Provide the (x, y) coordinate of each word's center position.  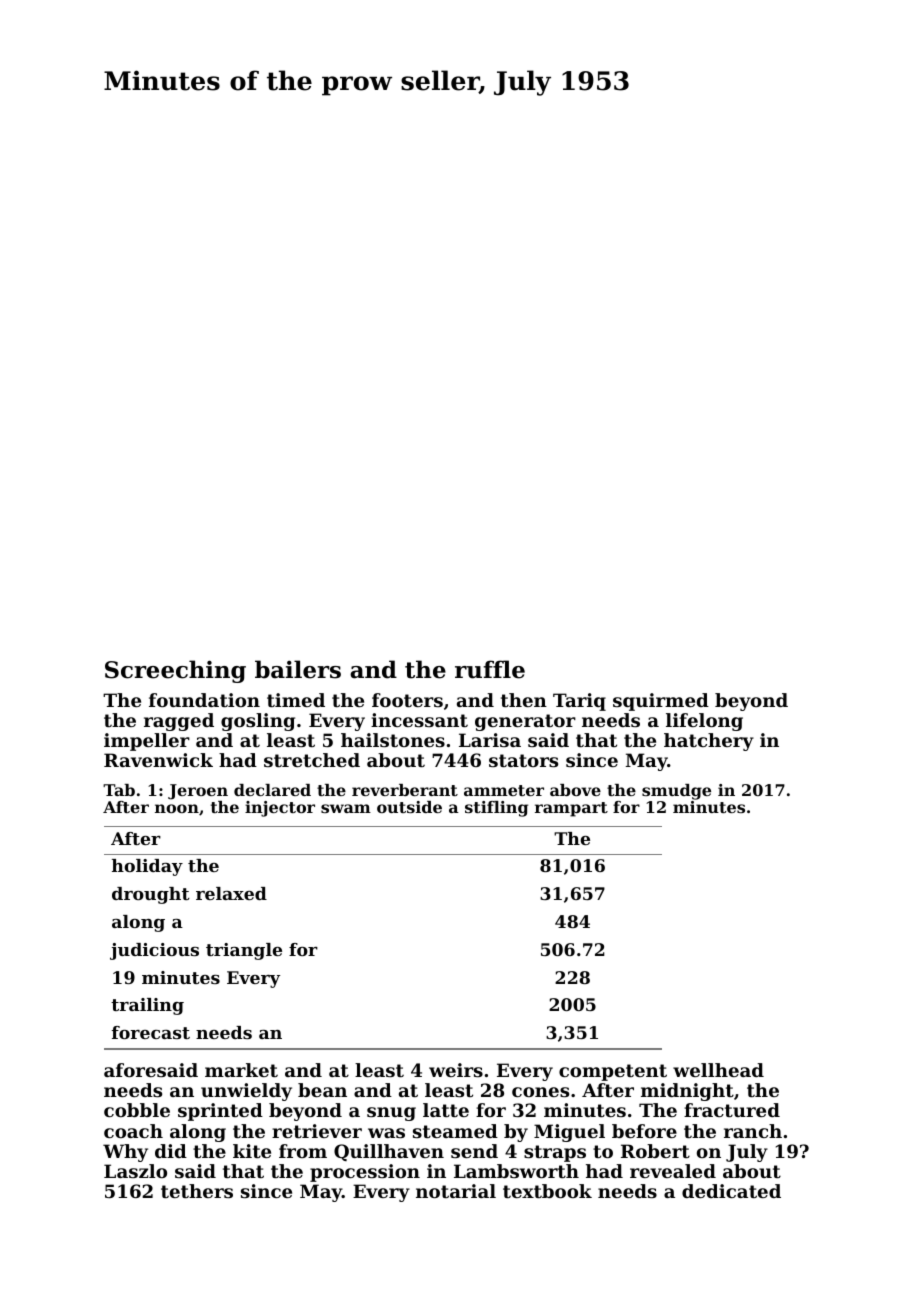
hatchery (709, 742)
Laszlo (135, 1171)
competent (613, 1072)
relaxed (231, 893)
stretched (312, 760)
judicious (154, 951)
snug (391, 1114)
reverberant (405, 790)
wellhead (718, 1070)
